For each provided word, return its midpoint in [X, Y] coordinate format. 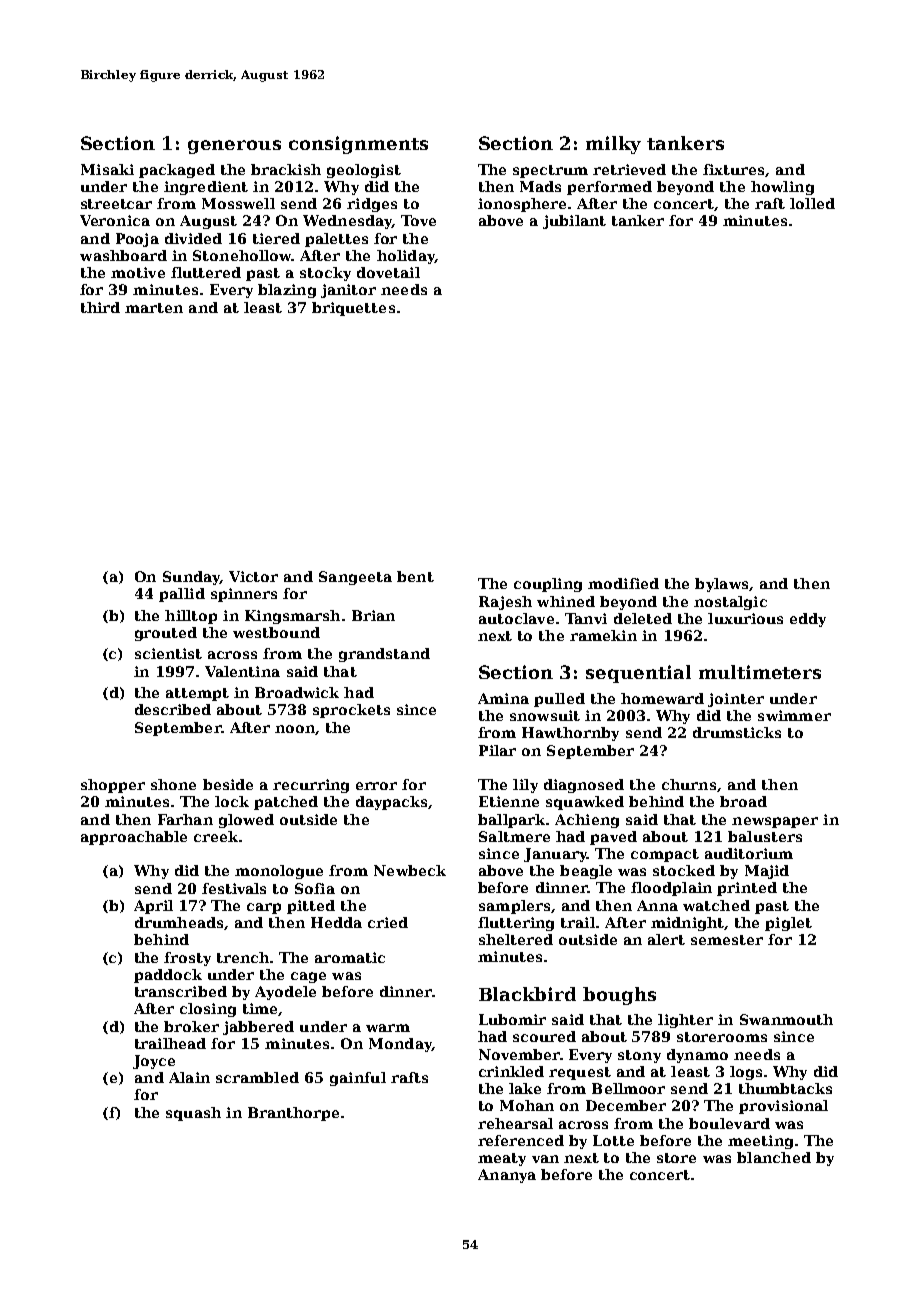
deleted [643, 618]
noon [295, 729]
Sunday [191, 578]
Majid [767, 872]
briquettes [353, 309]
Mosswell [238, 203]
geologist [364, 171]
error [376, 786]
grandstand [384, 655]
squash [193, 1114]
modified [623, 583]
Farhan [185, 819]
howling [782, 188]
